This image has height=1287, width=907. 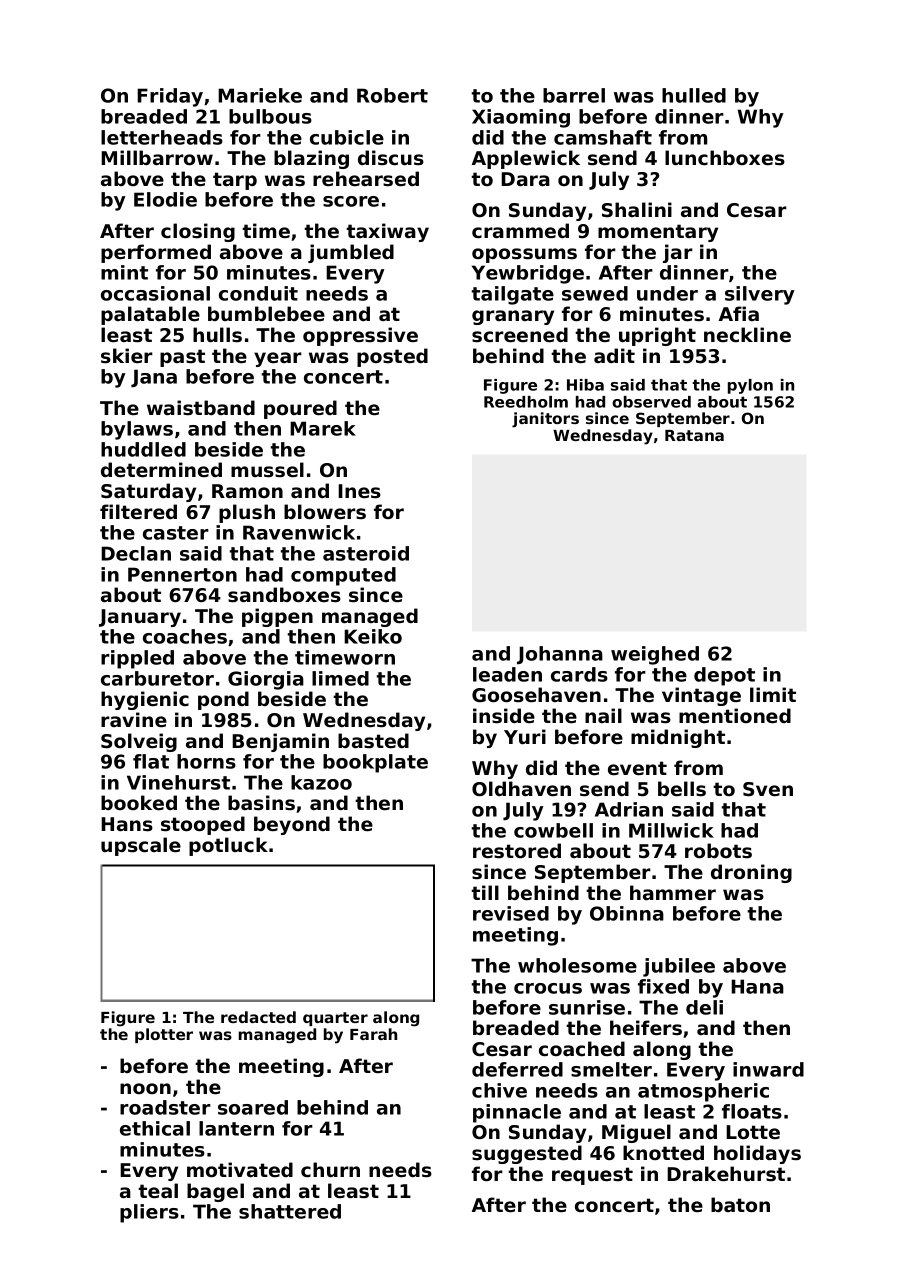 I want to click on hulled, so click(x=694, y=95).
